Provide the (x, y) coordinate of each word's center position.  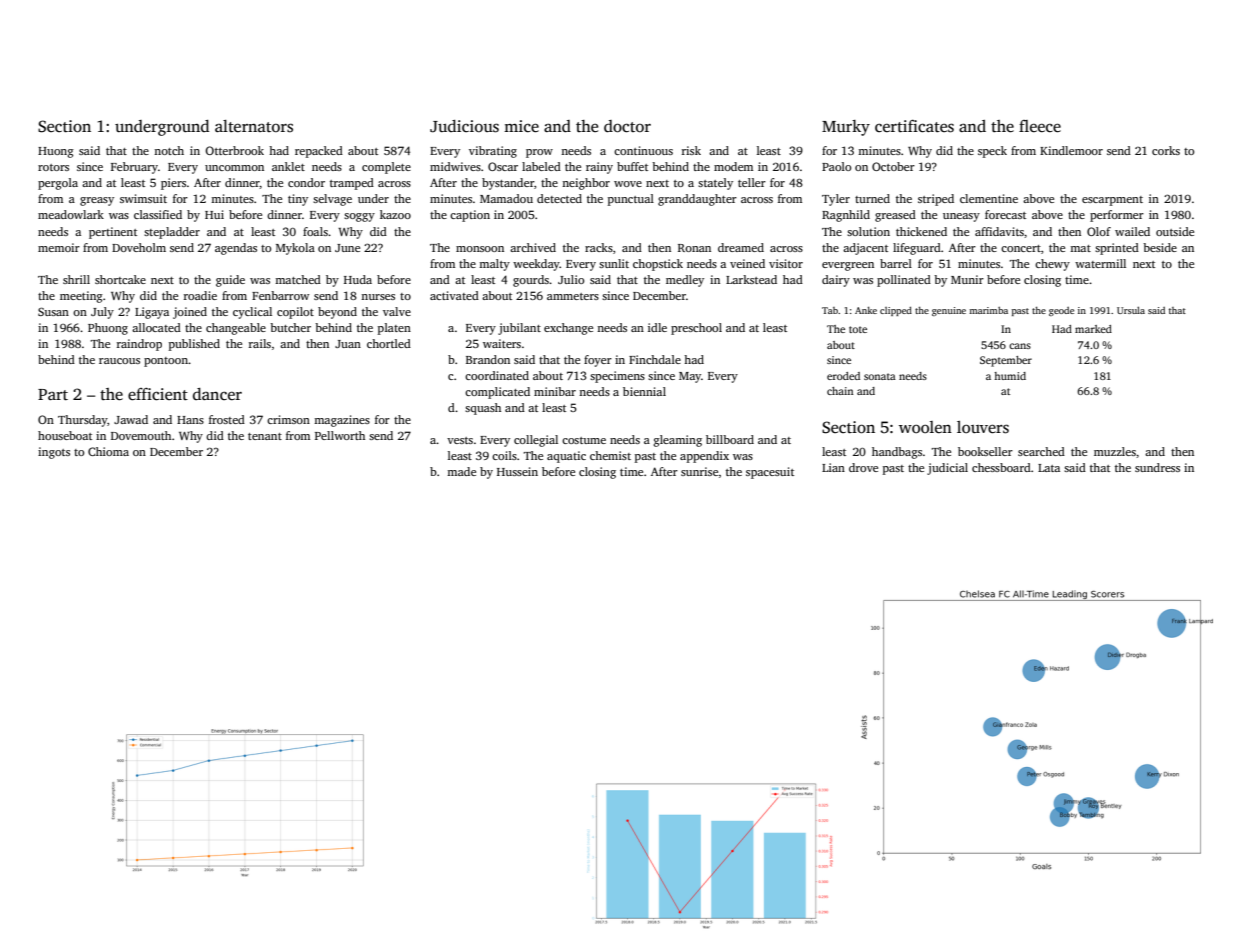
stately (715, 184)
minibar (555, 391)
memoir (59, 247)
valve (397, 311)
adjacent (865, 249)
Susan (53, 311)
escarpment (1112, 201)
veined (747, 263)
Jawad (131, 419)
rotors (53, 167)
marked (1093, 329)
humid (1010, 376)
